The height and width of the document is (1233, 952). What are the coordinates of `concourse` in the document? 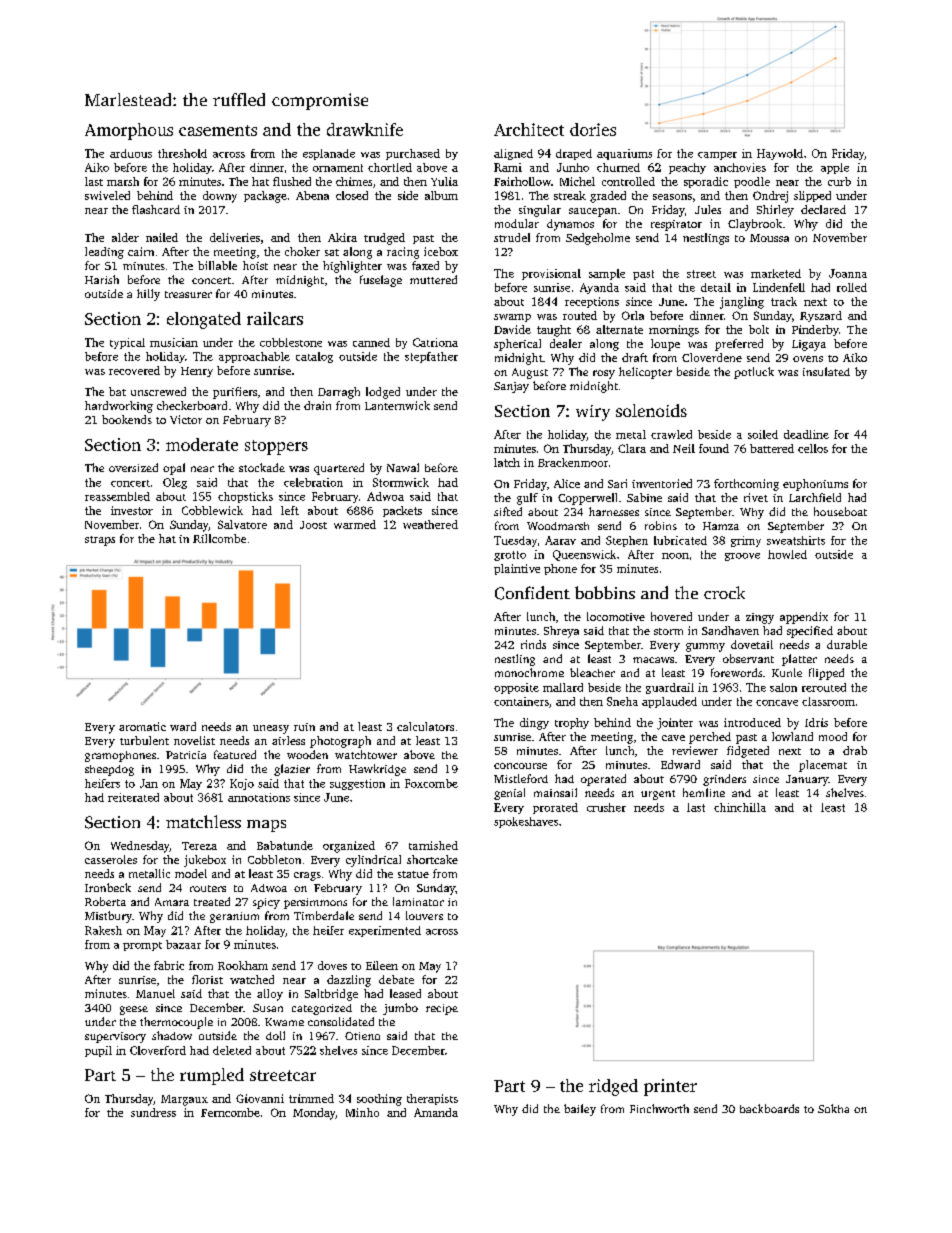 It's located at (520, 766).
